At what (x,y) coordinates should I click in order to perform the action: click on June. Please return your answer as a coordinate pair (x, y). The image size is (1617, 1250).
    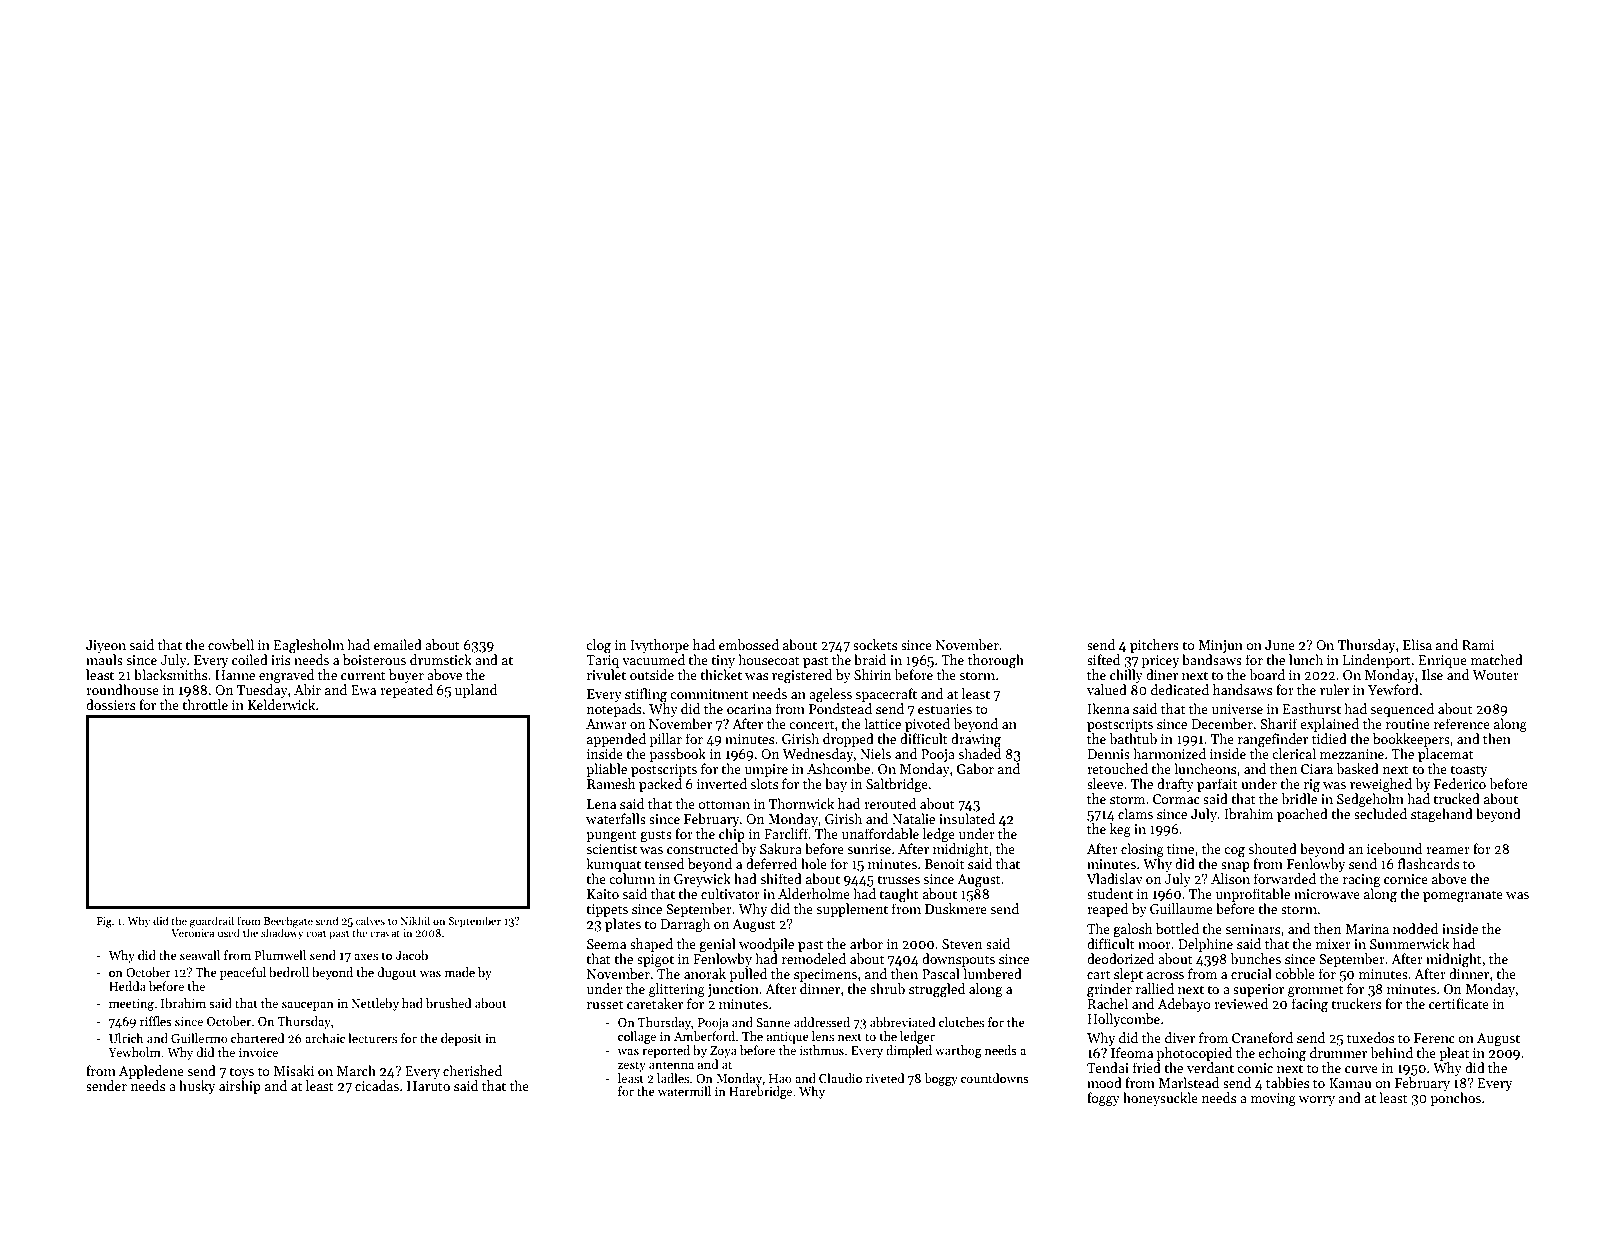
    Looking at the image, I should click on (1280, 645).
